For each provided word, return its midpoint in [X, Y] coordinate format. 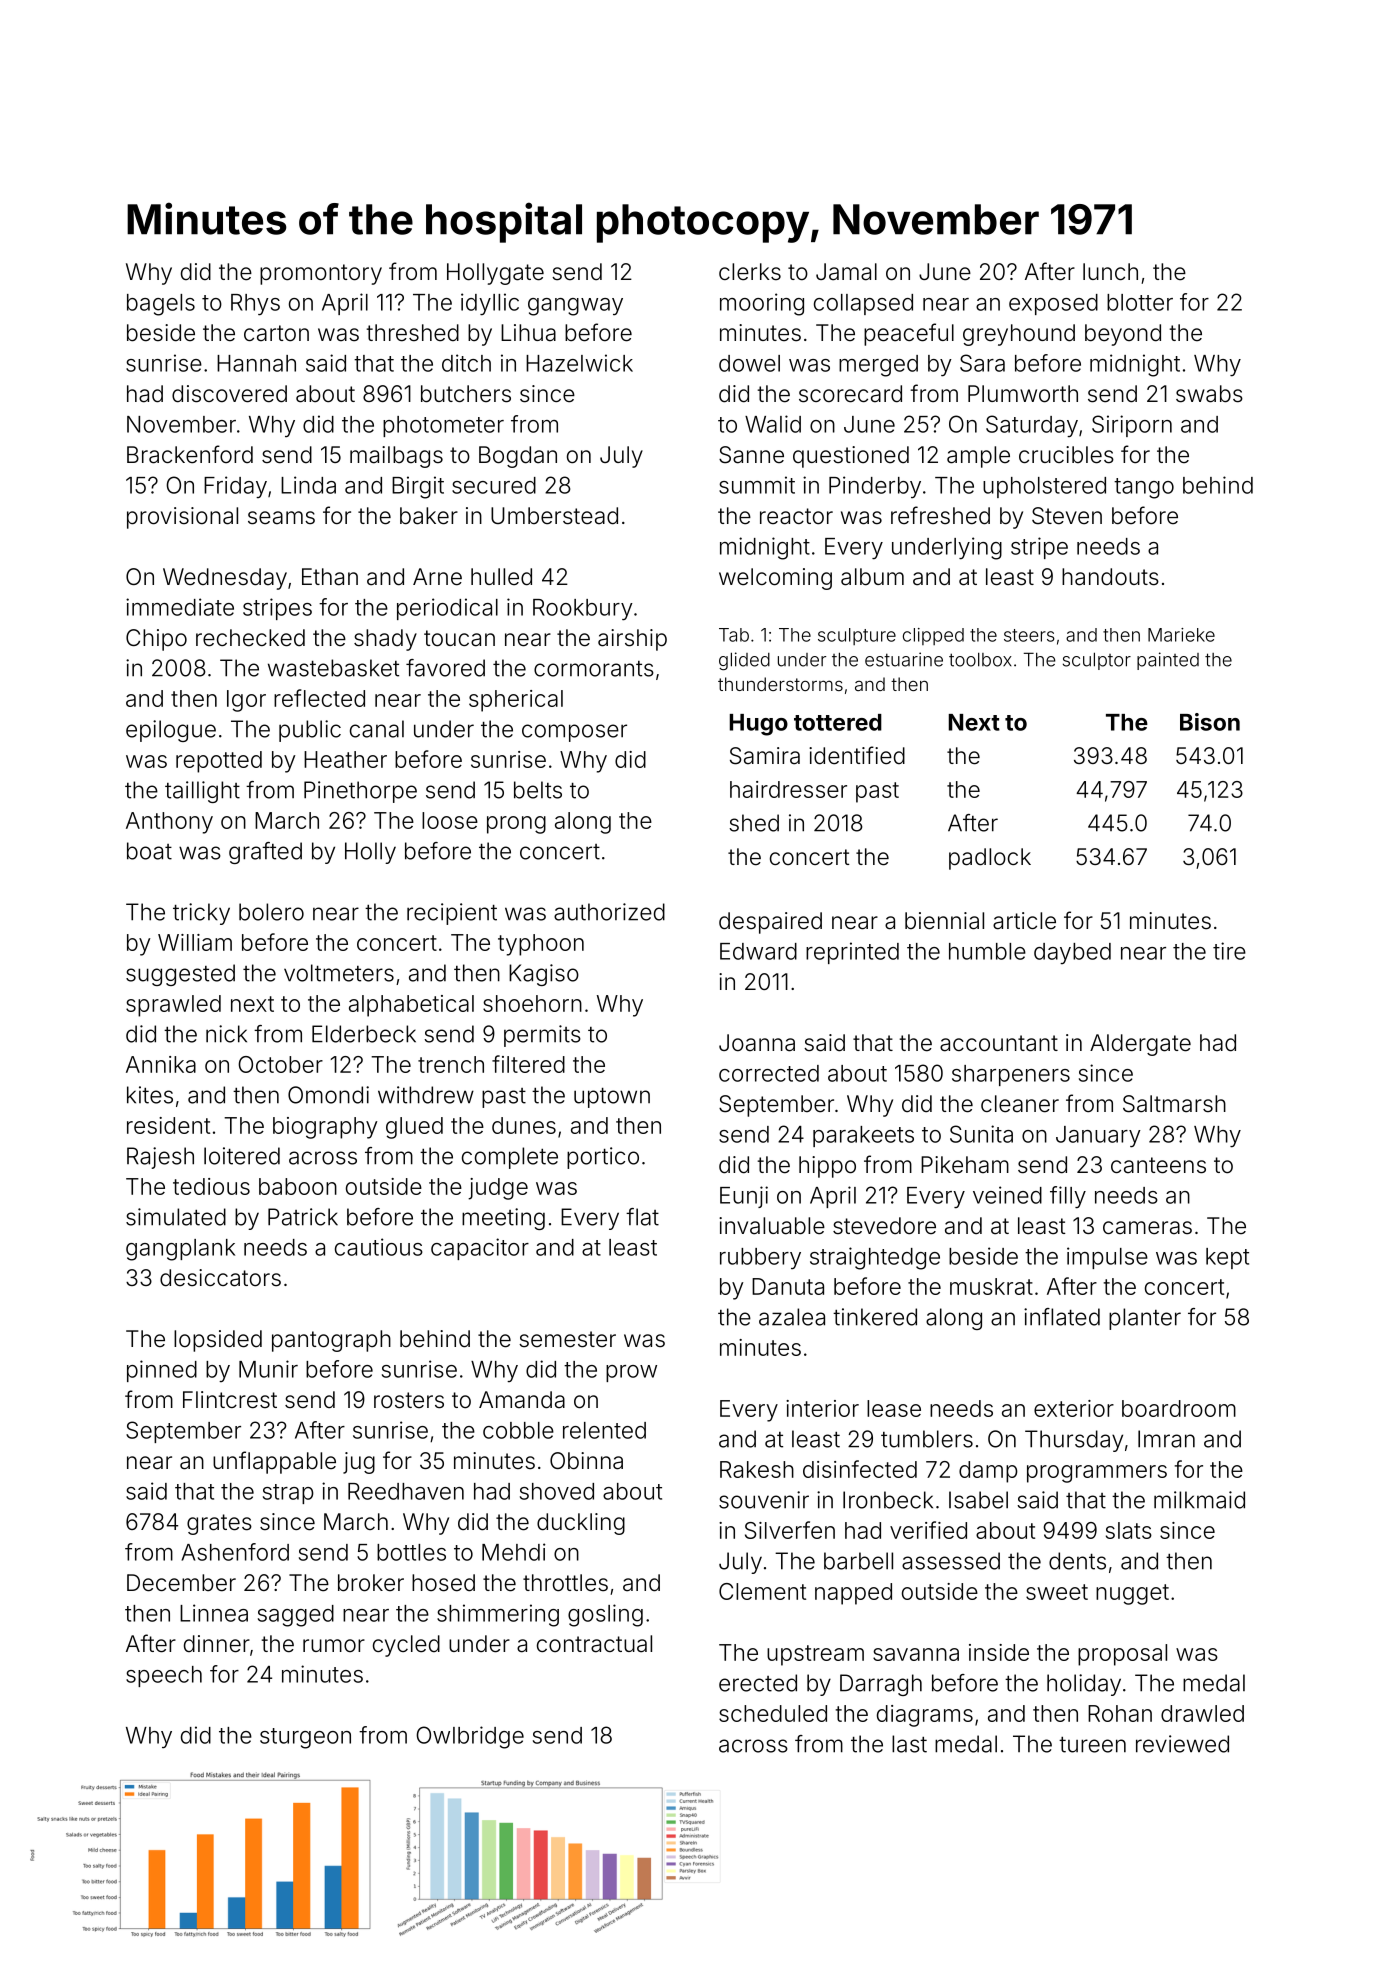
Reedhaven [406, 1491]
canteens [1158, 1165]
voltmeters [339, 973]
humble [987, 951]
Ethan [330, 577]
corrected [769, 1073]
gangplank [180, 1250]
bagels [161, 305]
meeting [503, 1219]
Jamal [846, 272]
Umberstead [554, 516]
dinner [217, 1644]
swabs [1209, 394]
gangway [575, 307]
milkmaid [1199, 1500]
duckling [581, 1524]
